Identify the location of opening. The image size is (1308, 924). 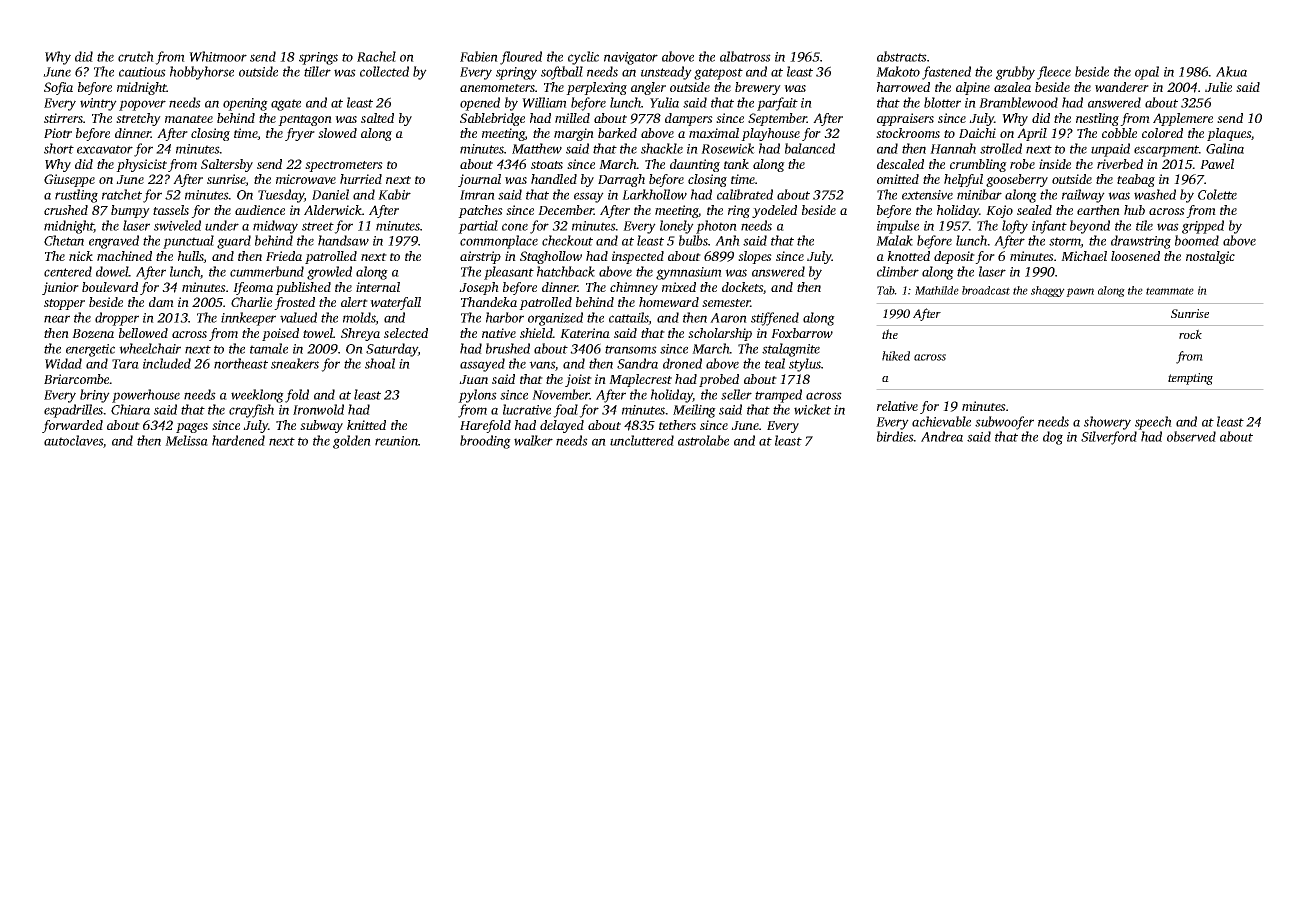
(245, 104).
